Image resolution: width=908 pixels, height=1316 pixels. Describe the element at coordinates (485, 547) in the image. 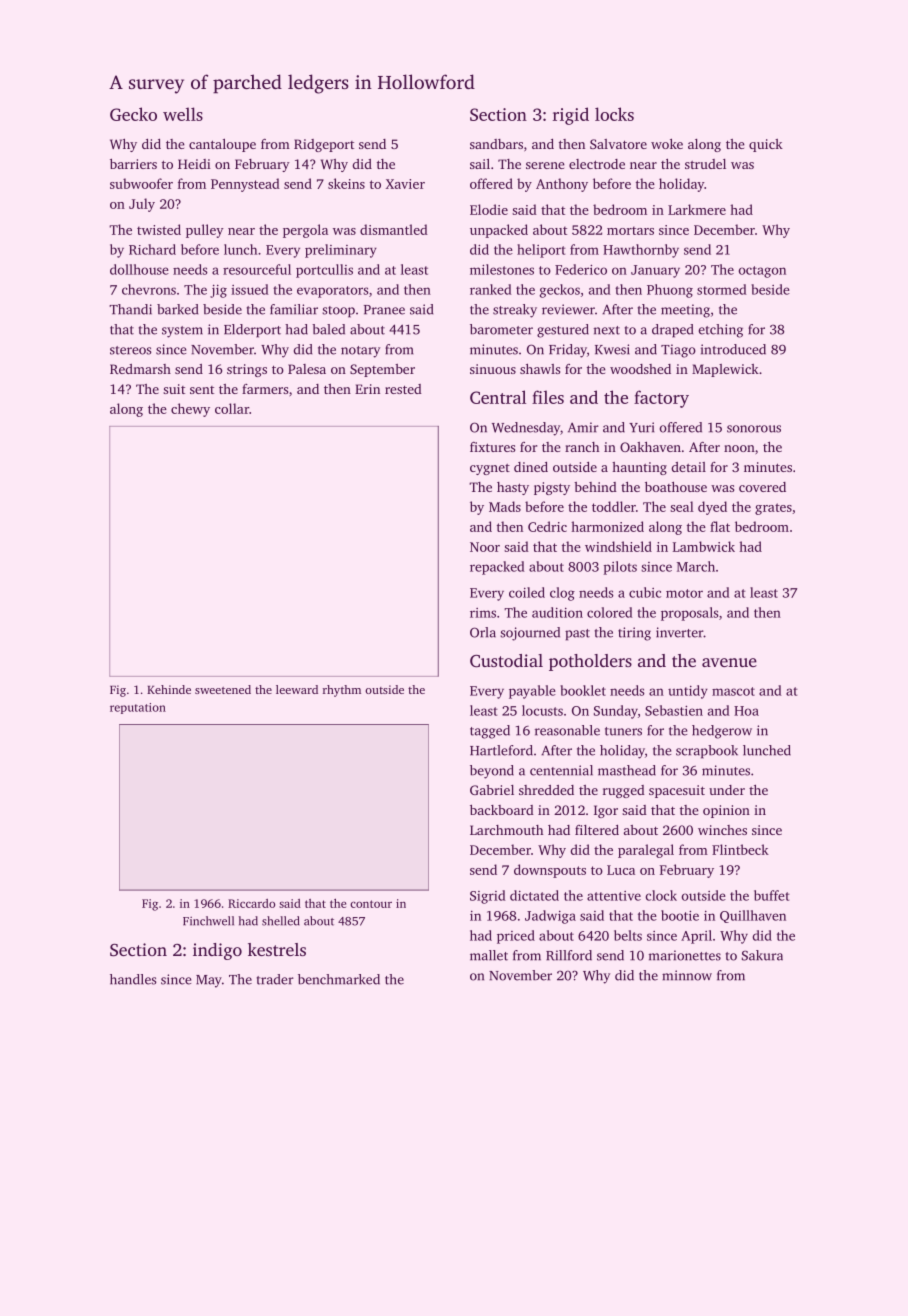

I see `Noor` at that location.
